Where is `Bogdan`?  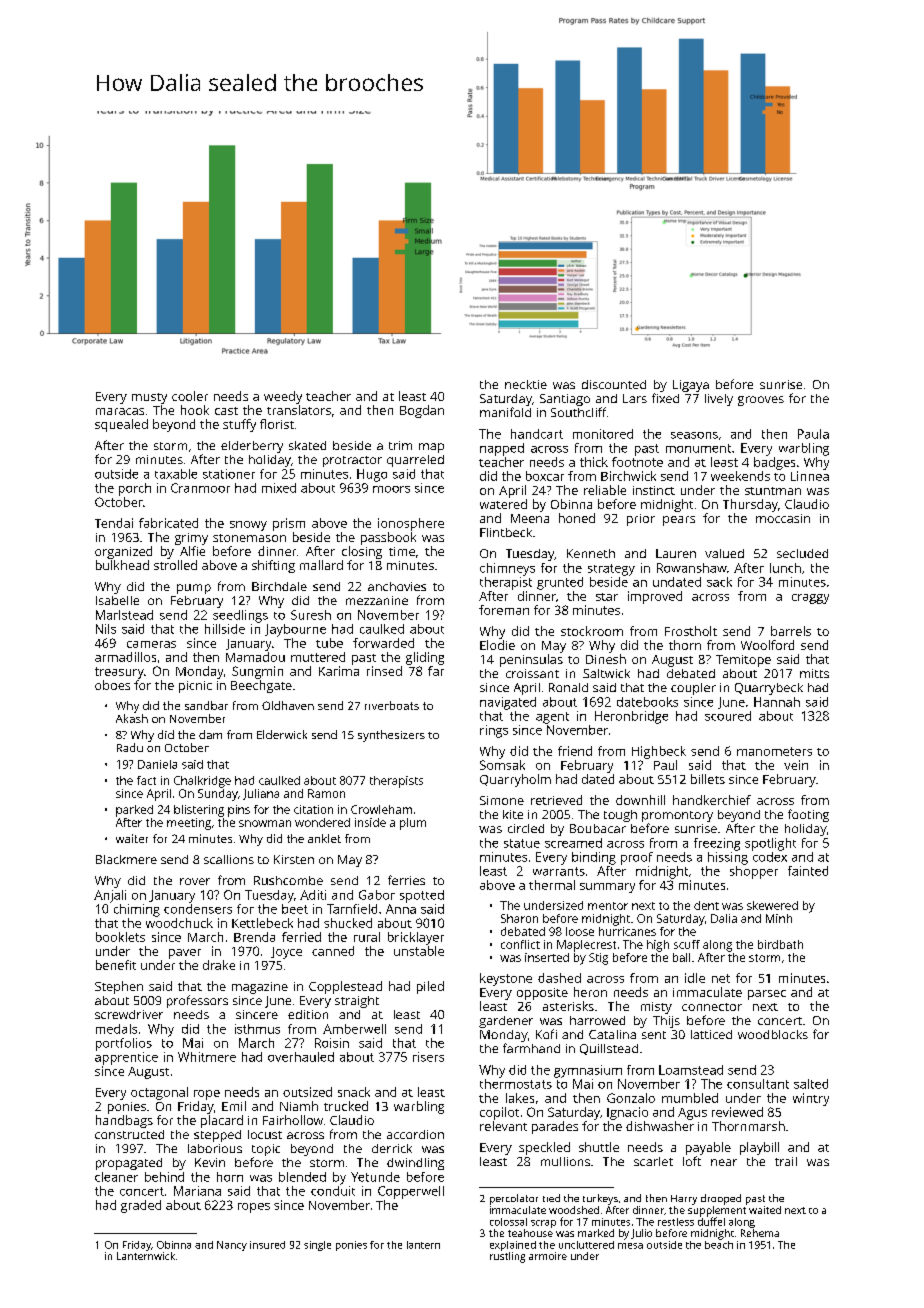 Bogdan is located at coordinates (422, 411).
